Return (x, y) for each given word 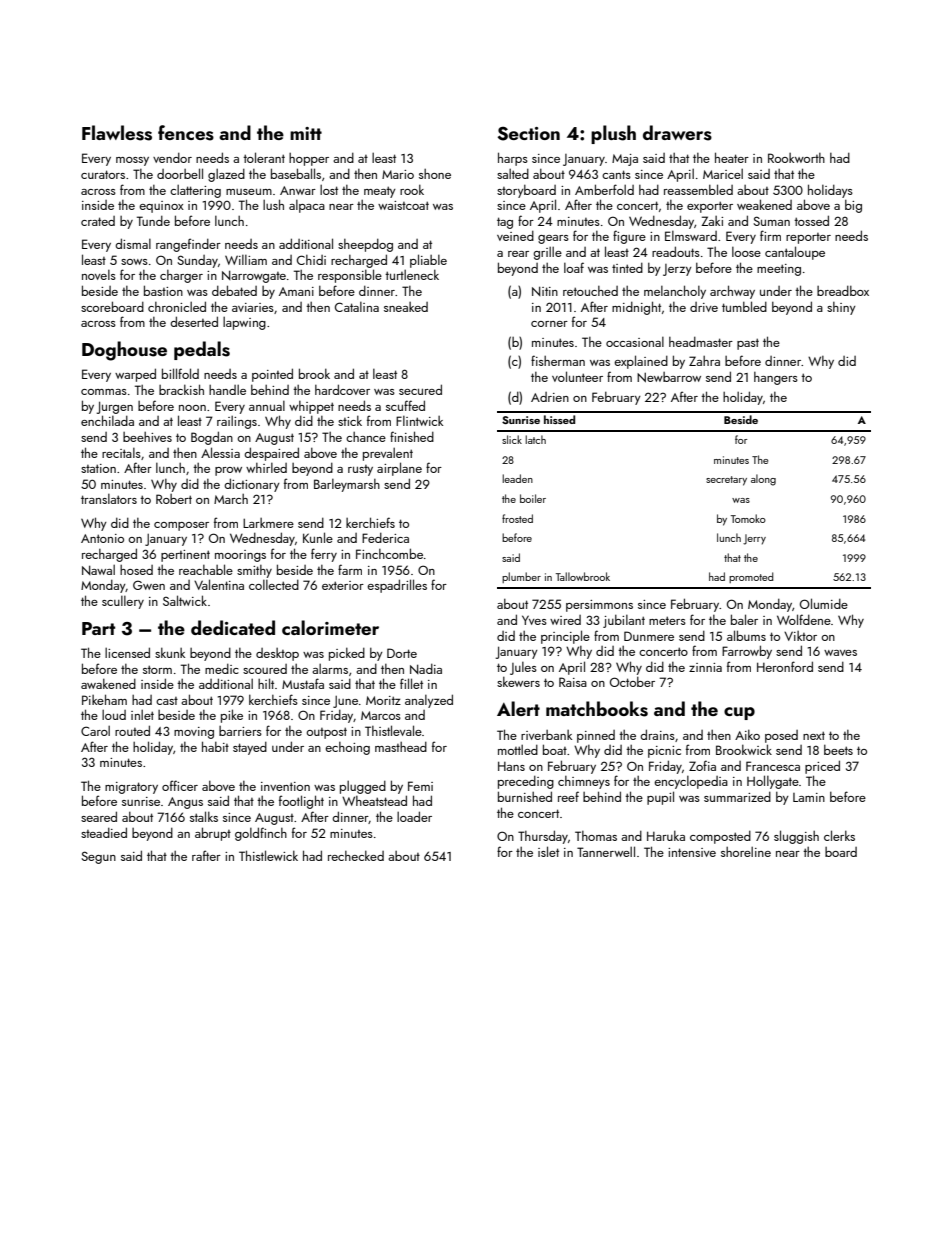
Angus (185, 803)
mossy (132, 161)
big (853, 206)
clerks (839, 835)
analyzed (429, 701)
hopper (309, 159)
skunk (170, 652)
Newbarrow (669, 377)
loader (414, 816)
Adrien (550, 397)
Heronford (785, 666)
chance (366, 437)
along (763, 480)
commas (104, 392)
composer (181, 526)
